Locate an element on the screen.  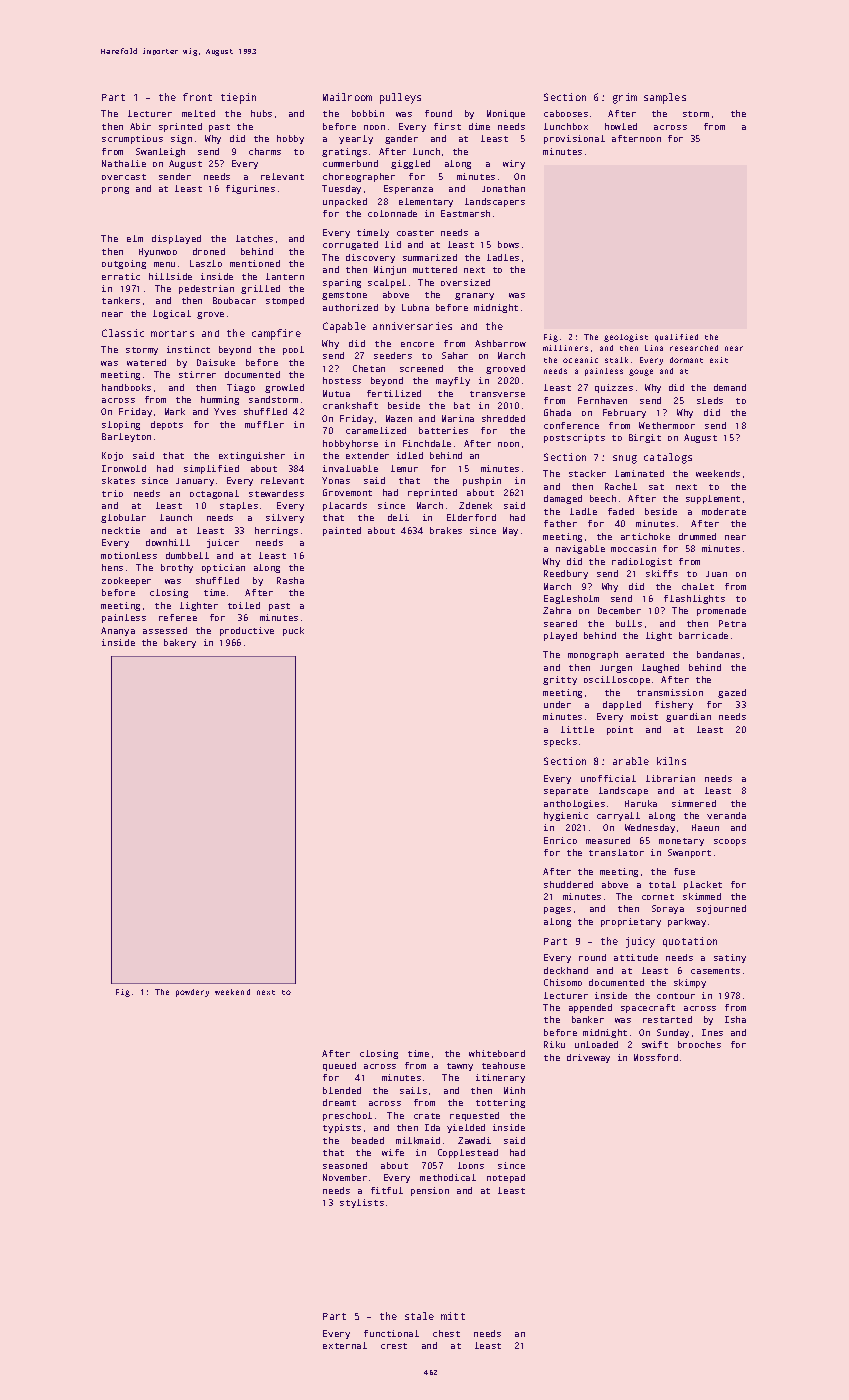
latches is located at coordinates (254, 238).
